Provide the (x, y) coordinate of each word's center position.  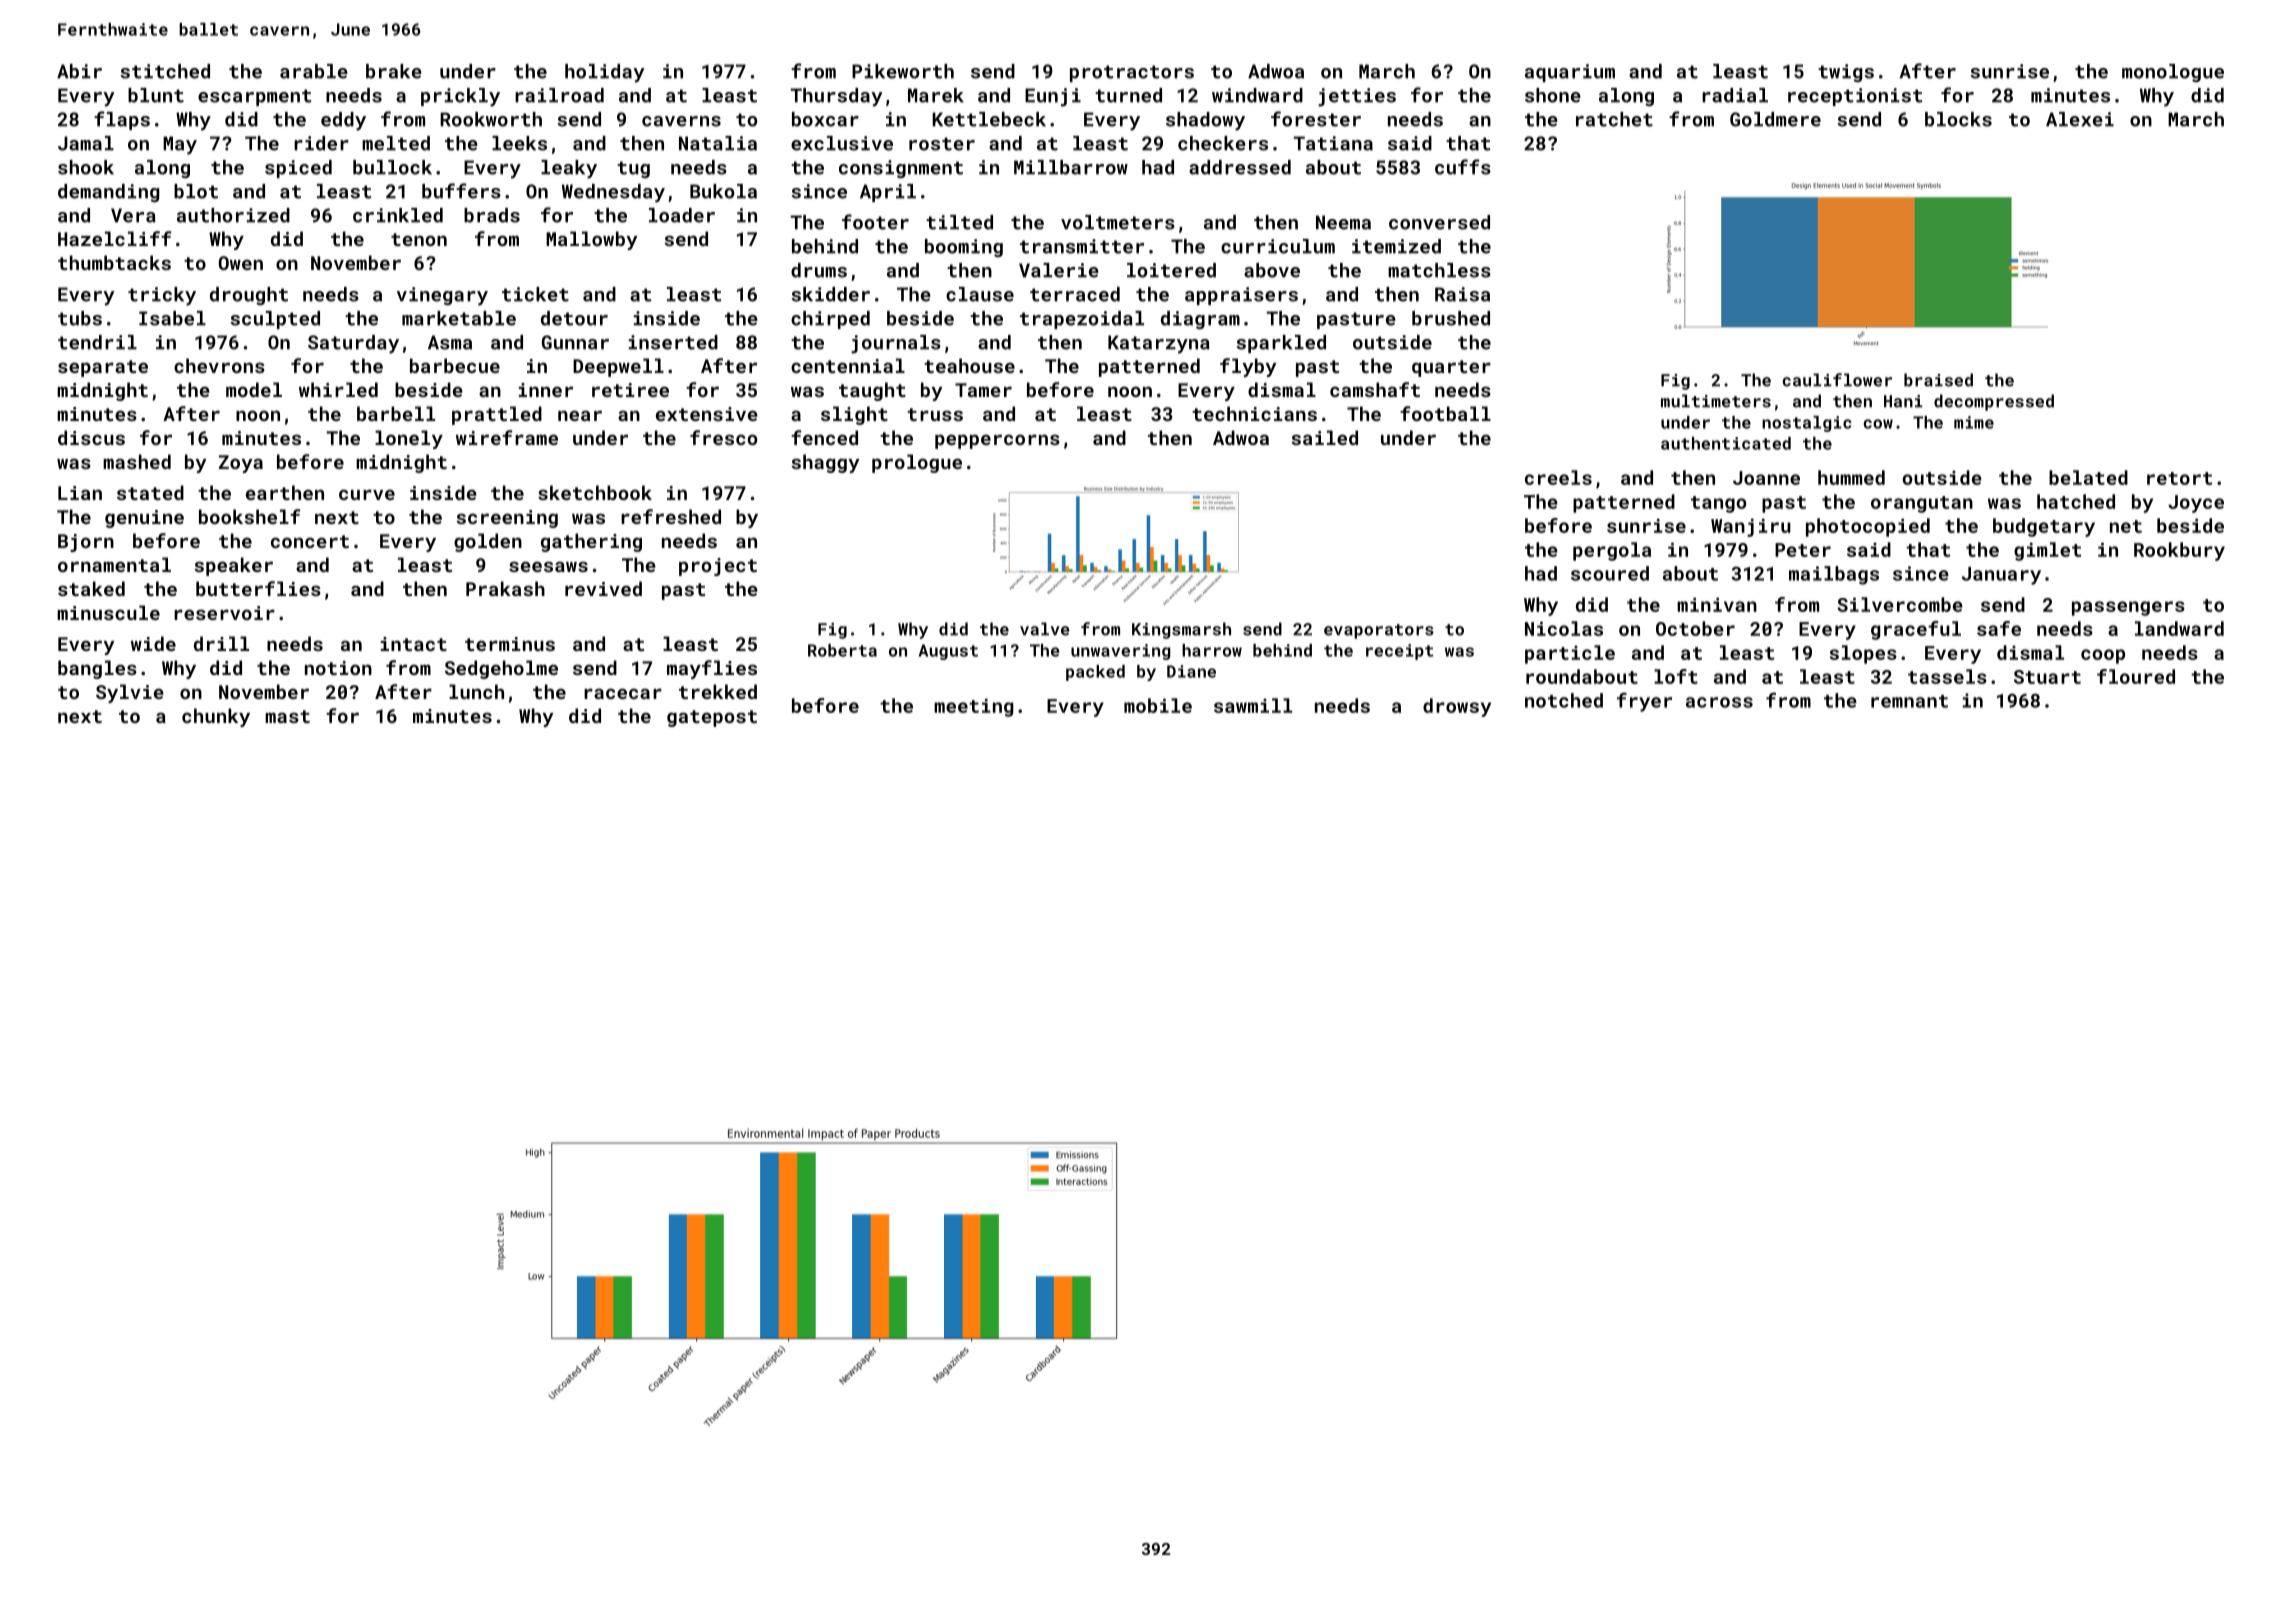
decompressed (1994, 402)
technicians (1254, 413)
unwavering (1121, 652)
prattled (497, 415)
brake (394, 71)
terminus (510, 644)
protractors (1132, 73)
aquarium (1570, 73)
